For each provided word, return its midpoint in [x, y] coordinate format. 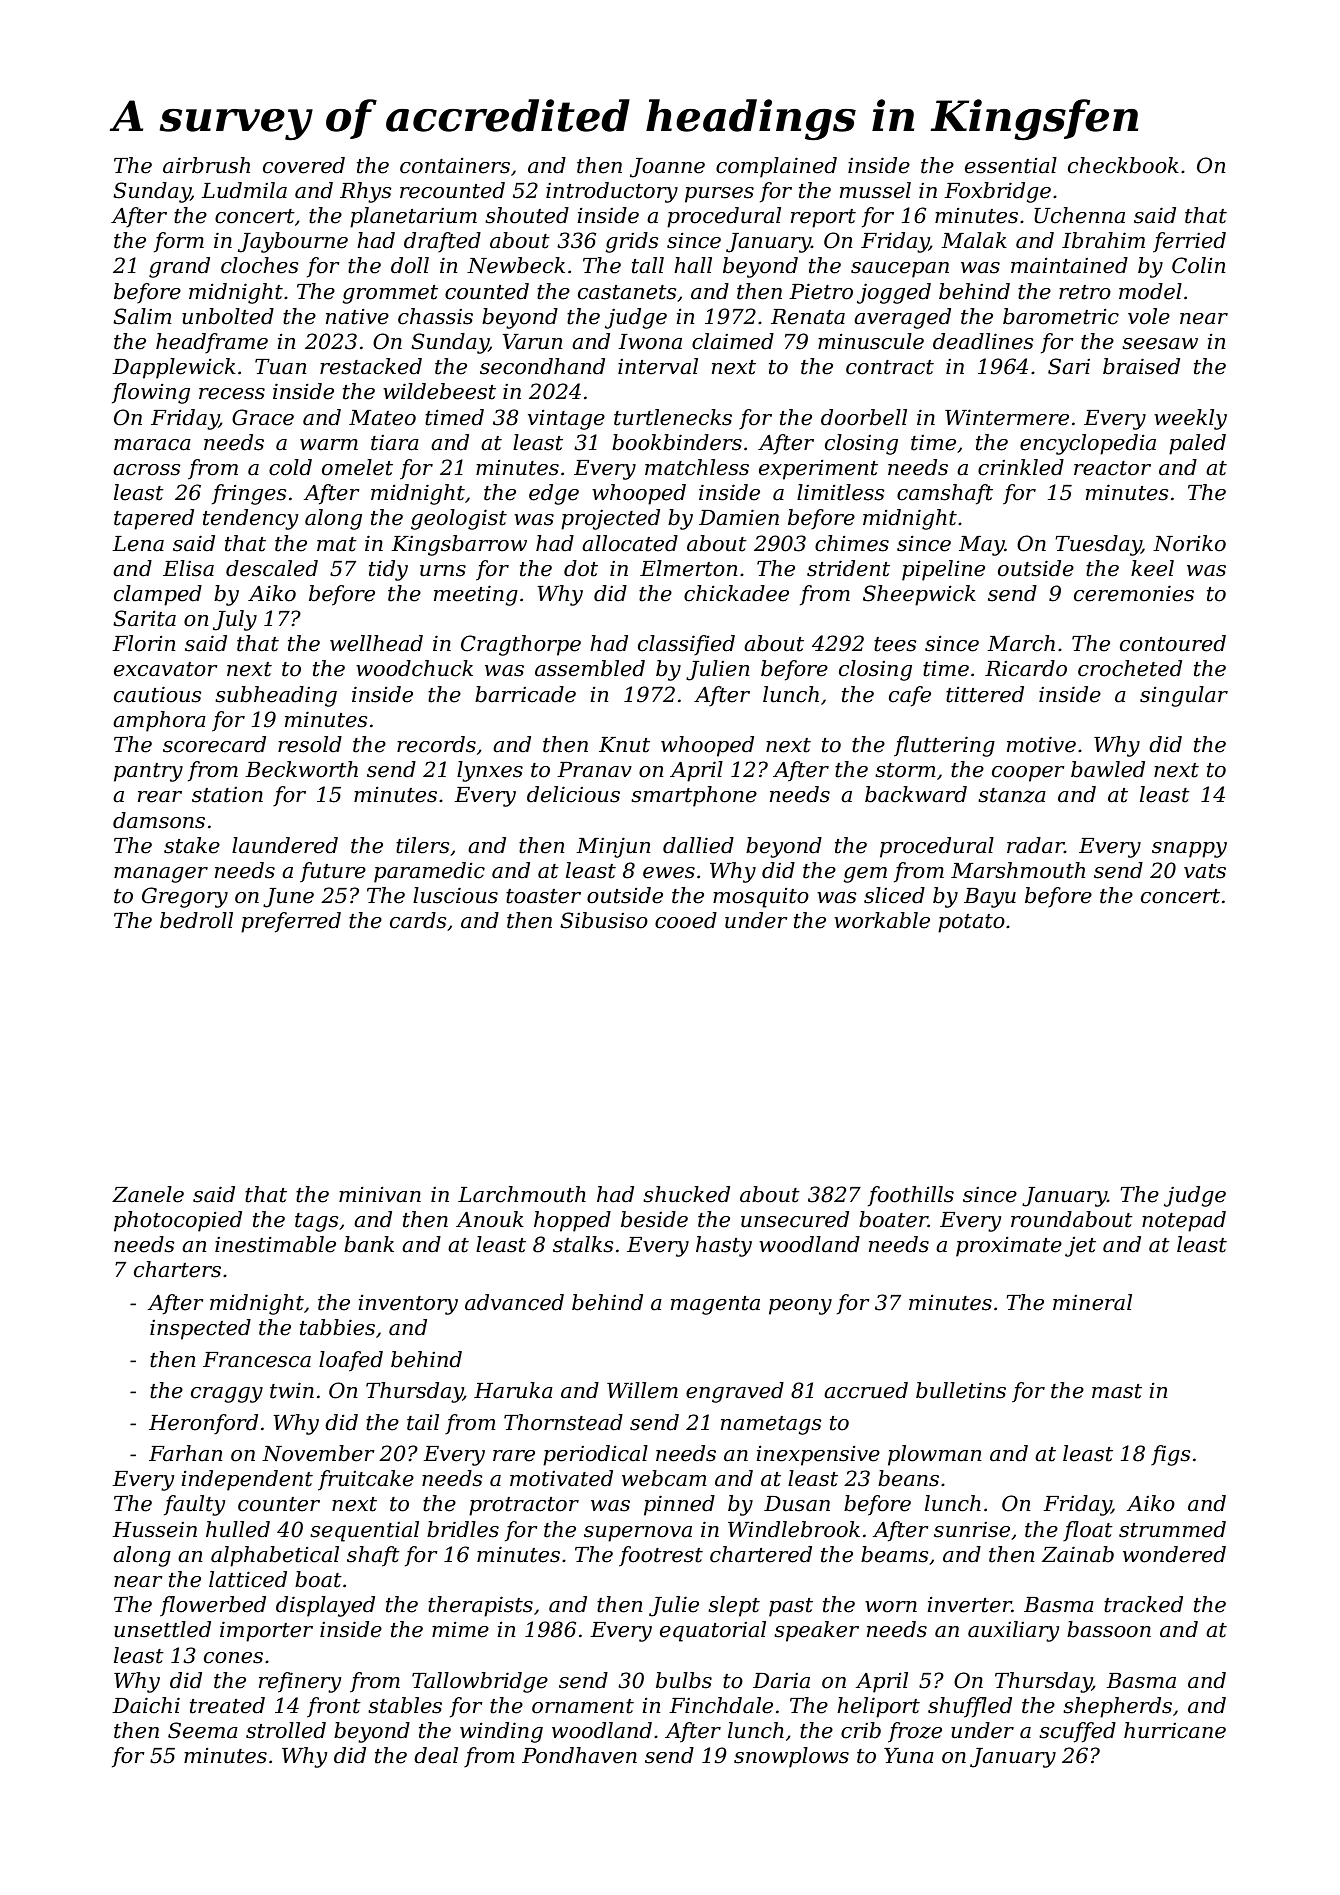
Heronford [203, 1424]
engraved [735, 1392]
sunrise [972, 1530]
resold [310, 744]
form [179, 242]
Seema [203, 1730]
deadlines [983, 341]
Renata [808, 317]
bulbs [684, 1680]
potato [971, 923]
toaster [543, 896]
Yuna [909, 1756]
